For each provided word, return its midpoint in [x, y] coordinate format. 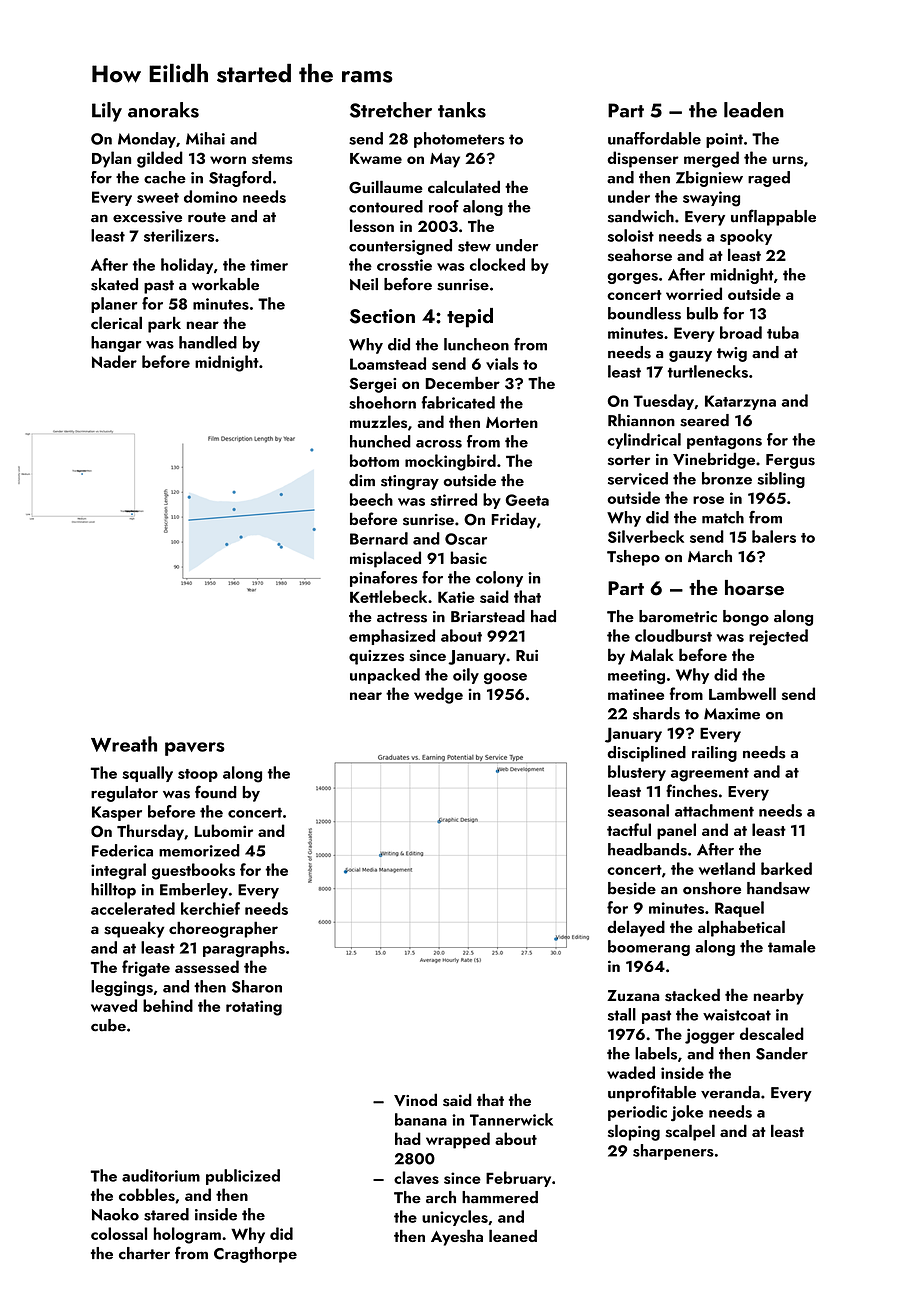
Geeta [527, 500]
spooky [746, 237]
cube [108, 1025]
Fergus [790, 461]
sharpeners [673, 1152]
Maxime [732, 714]
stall [622, 1014]
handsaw [778, 888]
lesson [372, 225]
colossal [119, 1233]
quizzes [376, 657]
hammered [500, 1197]
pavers [195, 749]
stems [272, 159]
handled [208, 342]
